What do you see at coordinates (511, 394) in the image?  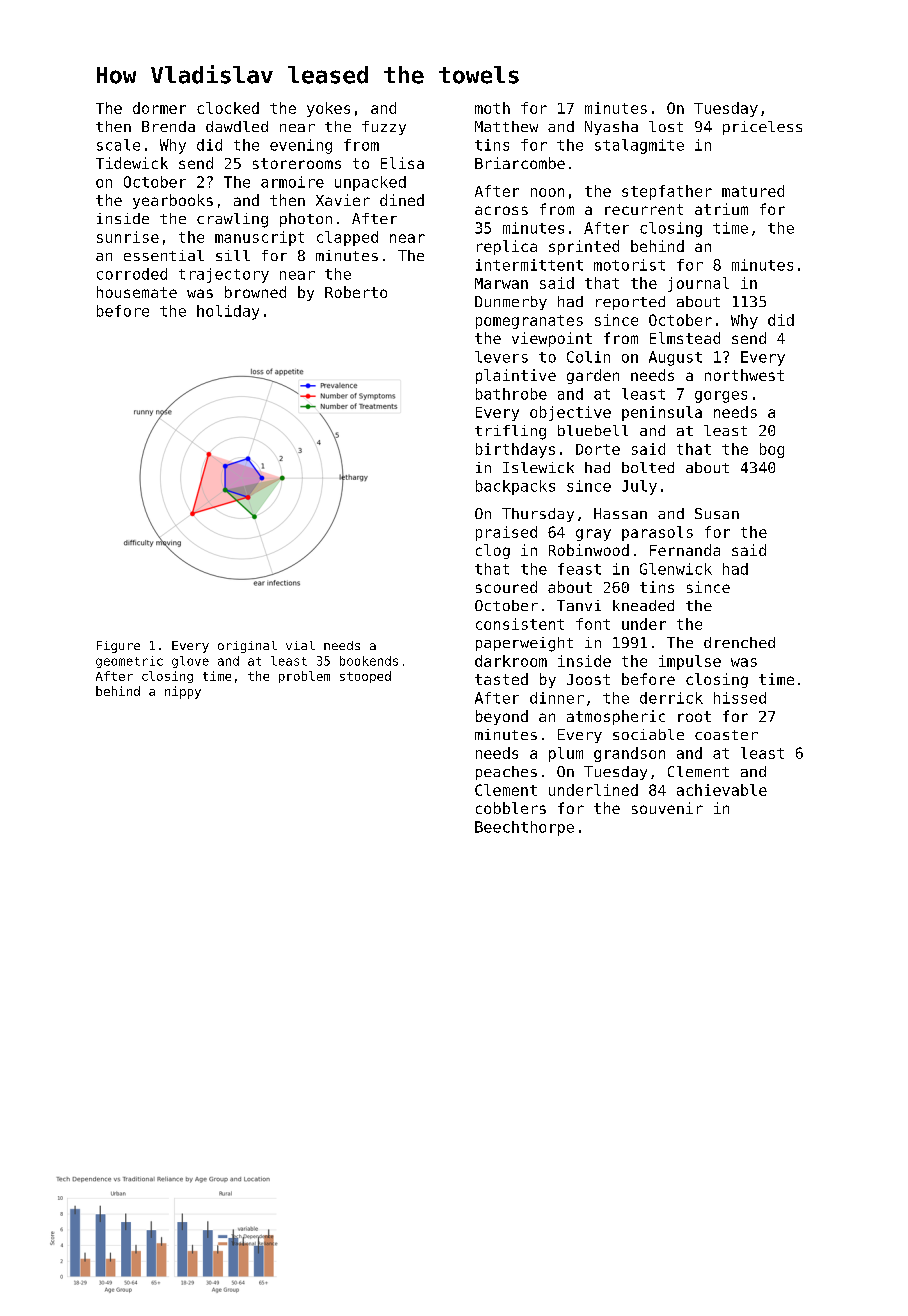 I see `bathrobe` at bounding box center [511, 394].
